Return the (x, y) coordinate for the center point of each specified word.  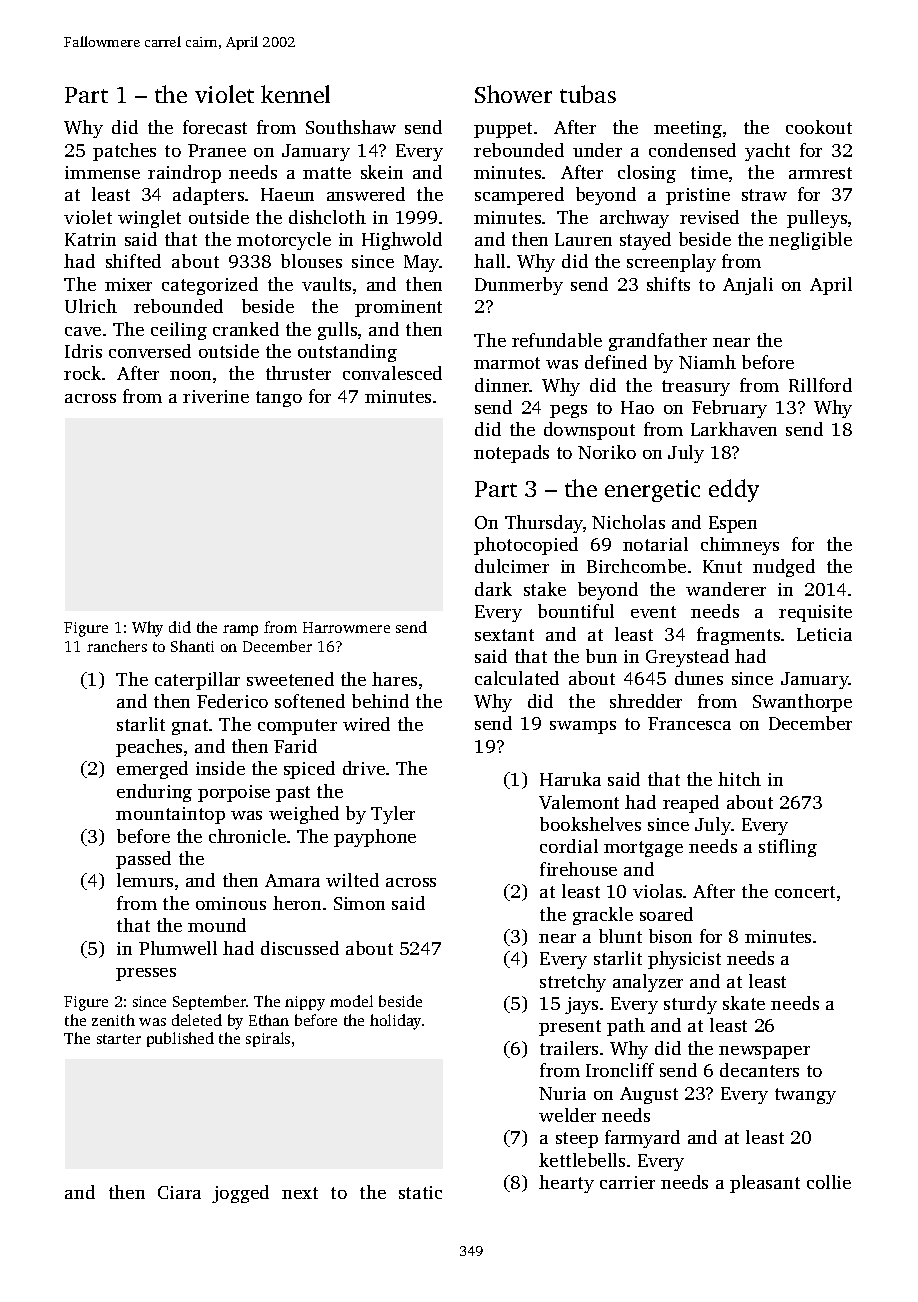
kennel (295, 94)
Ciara (179, 1192)
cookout (819, 127)
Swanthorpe (802, 703)
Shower (513, 94)
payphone (375, 838)
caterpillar (197, 681)
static (420, 1192)
